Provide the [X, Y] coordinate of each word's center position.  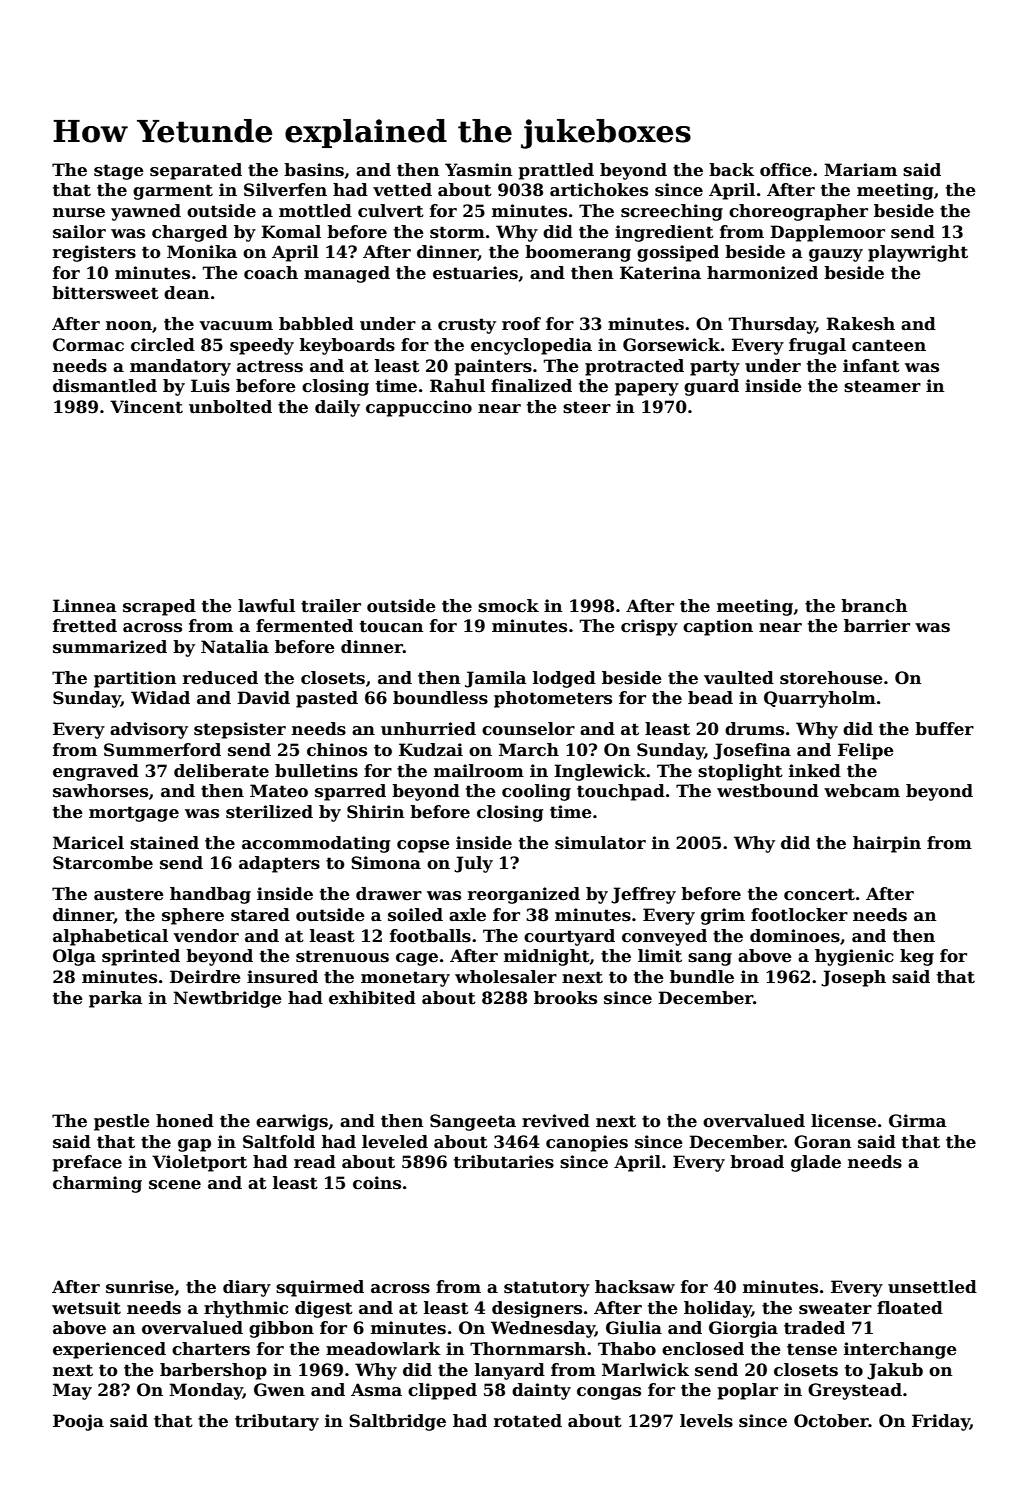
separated [196, 171]
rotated [528, 1421]
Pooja [78, 1422]
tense [812, 1349]
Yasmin [478, 170]
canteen [889, 345]
